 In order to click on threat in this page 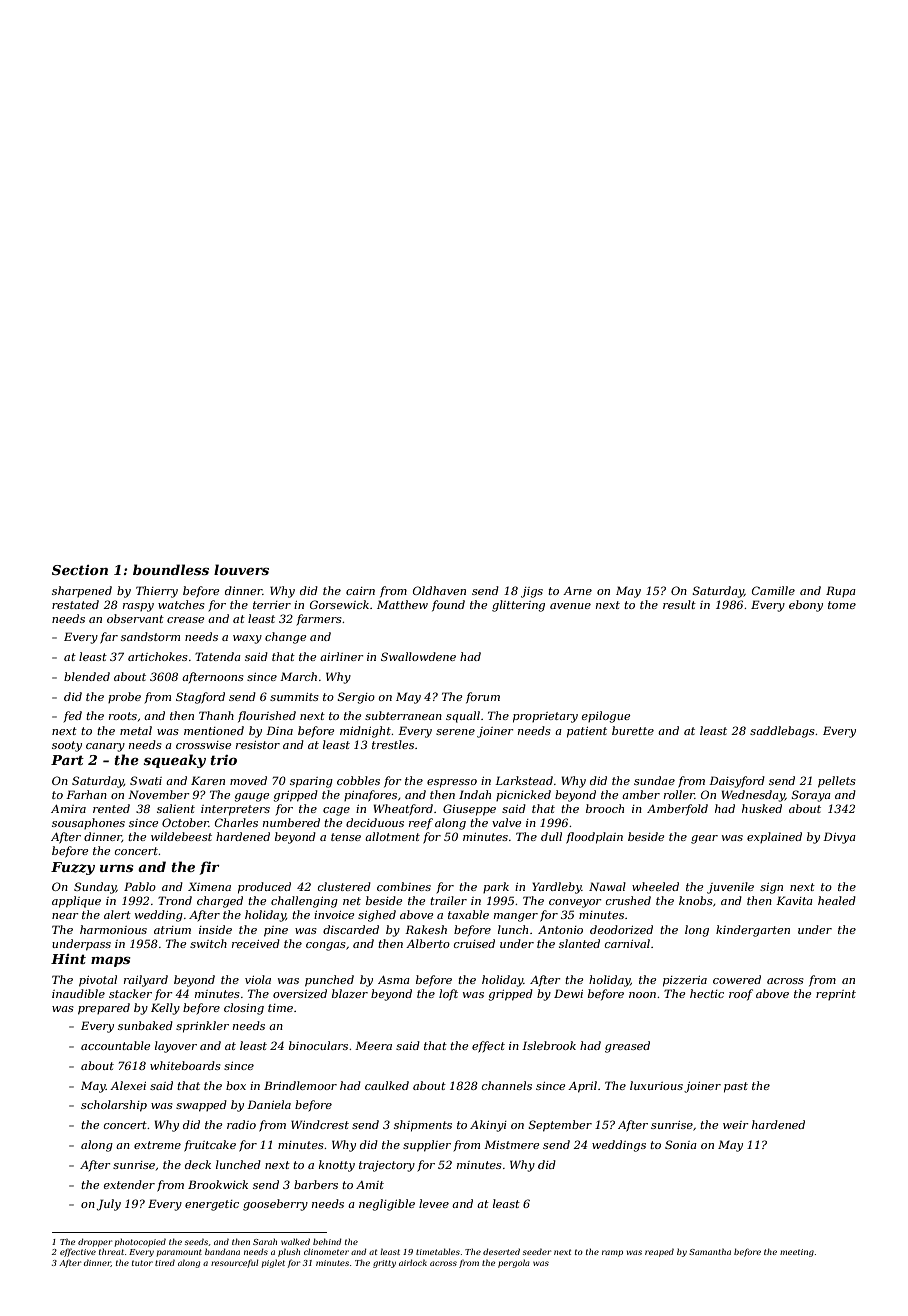, I will do `click(111, 1251)`.
